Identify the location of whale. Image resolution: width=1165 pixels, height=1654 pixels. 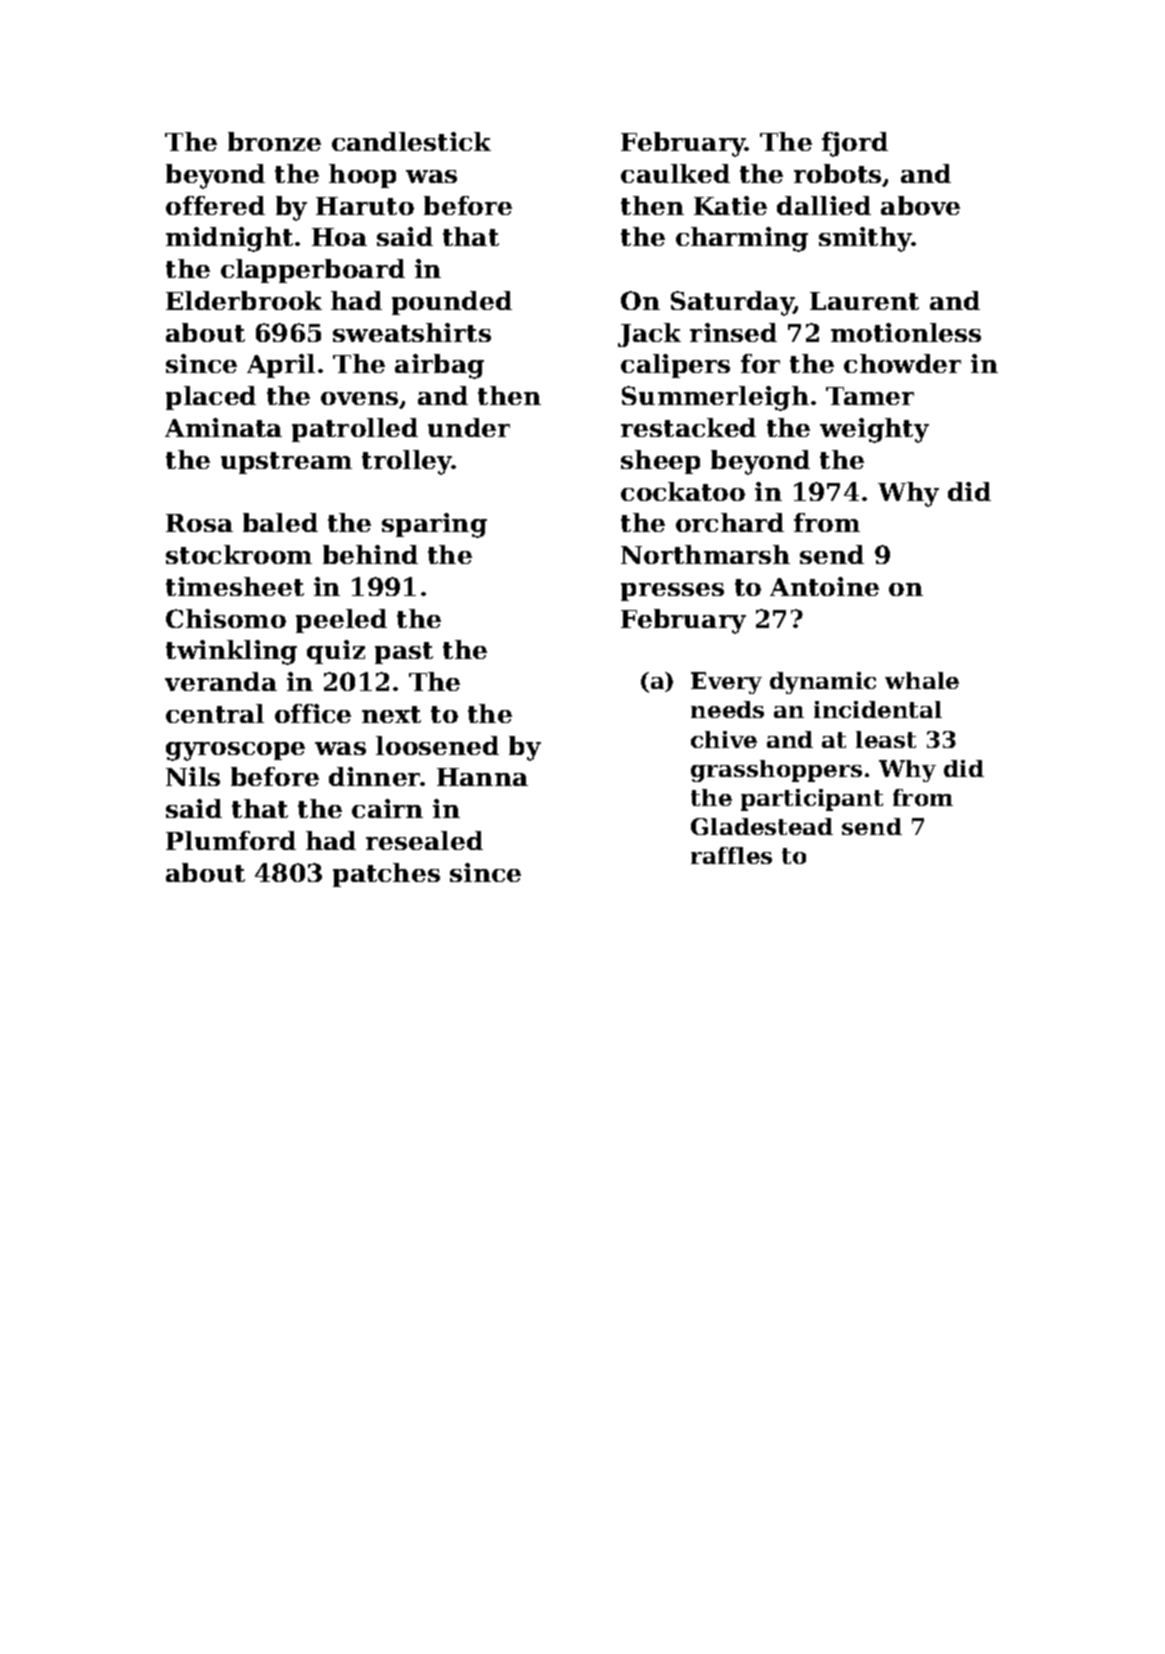
(922, 680).
